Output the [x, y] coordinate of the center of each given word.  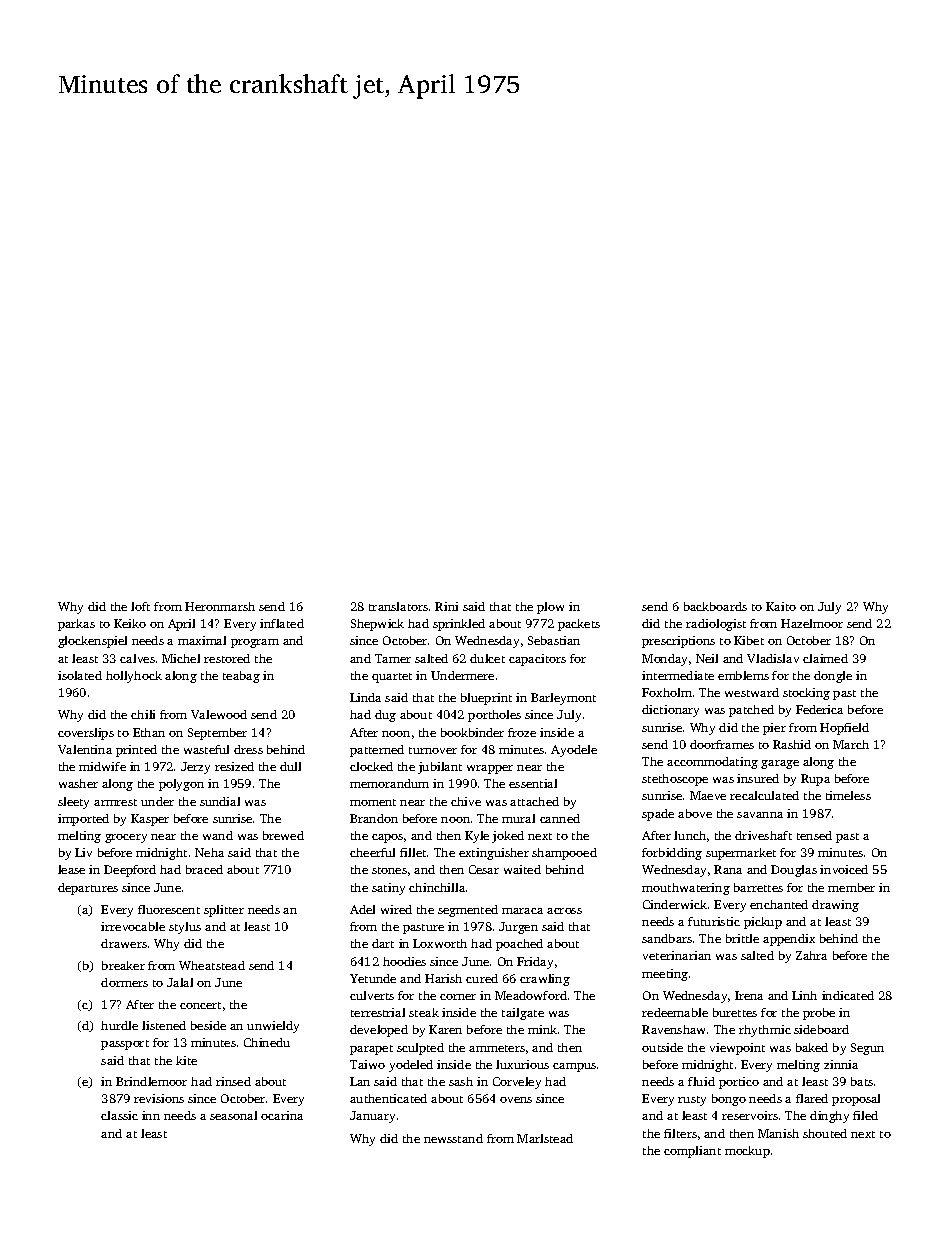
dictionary [670, 711]
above [695, 813]
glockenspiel [92, 642]
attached [534, 801]
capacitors [537, 660]
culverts [372, 995]
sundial [220, 801]
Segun [867, 1049]
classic [119, 1115]
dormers [124, 982]
